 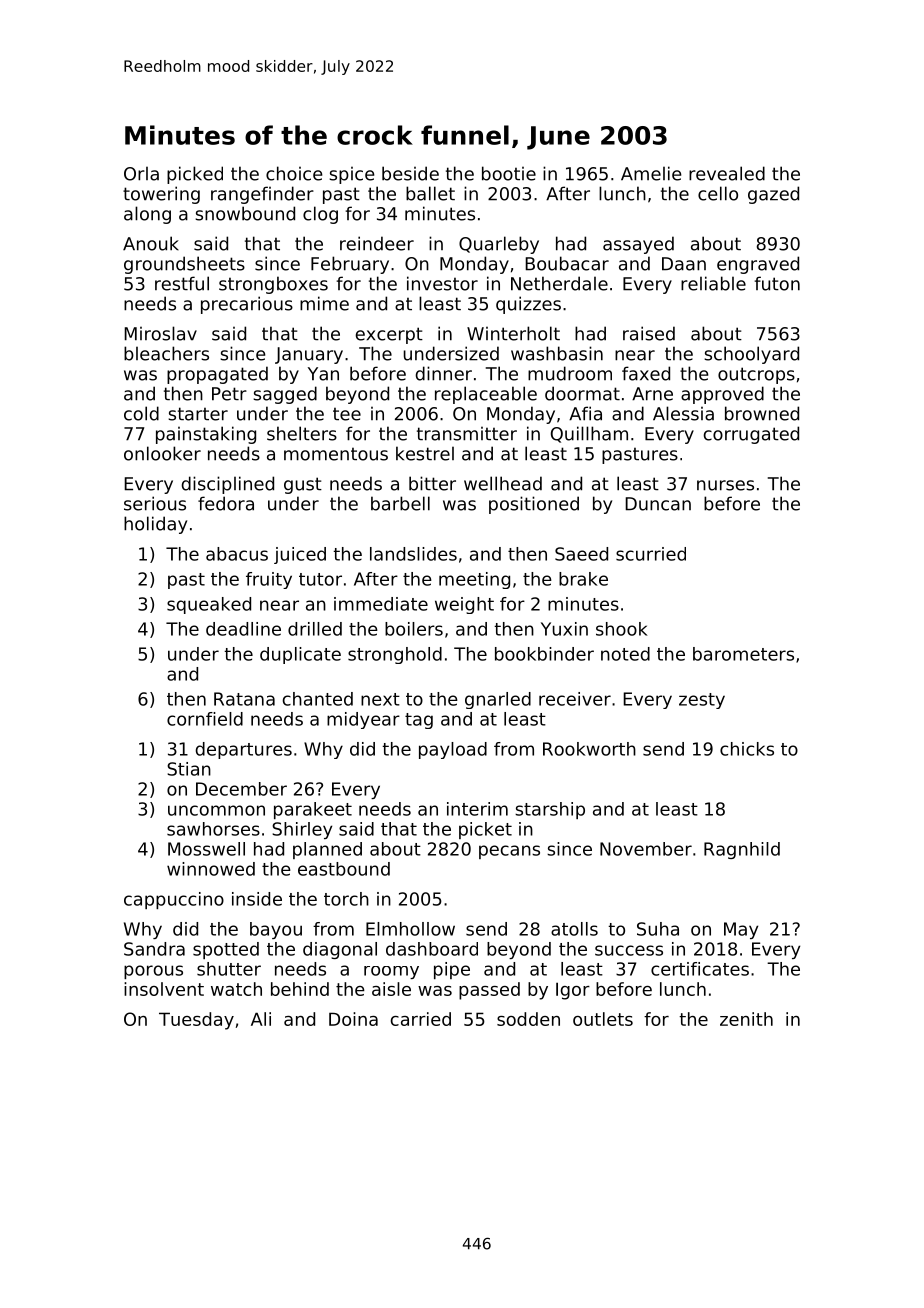 I want to click on pecans, so click(x=509, y=852).
